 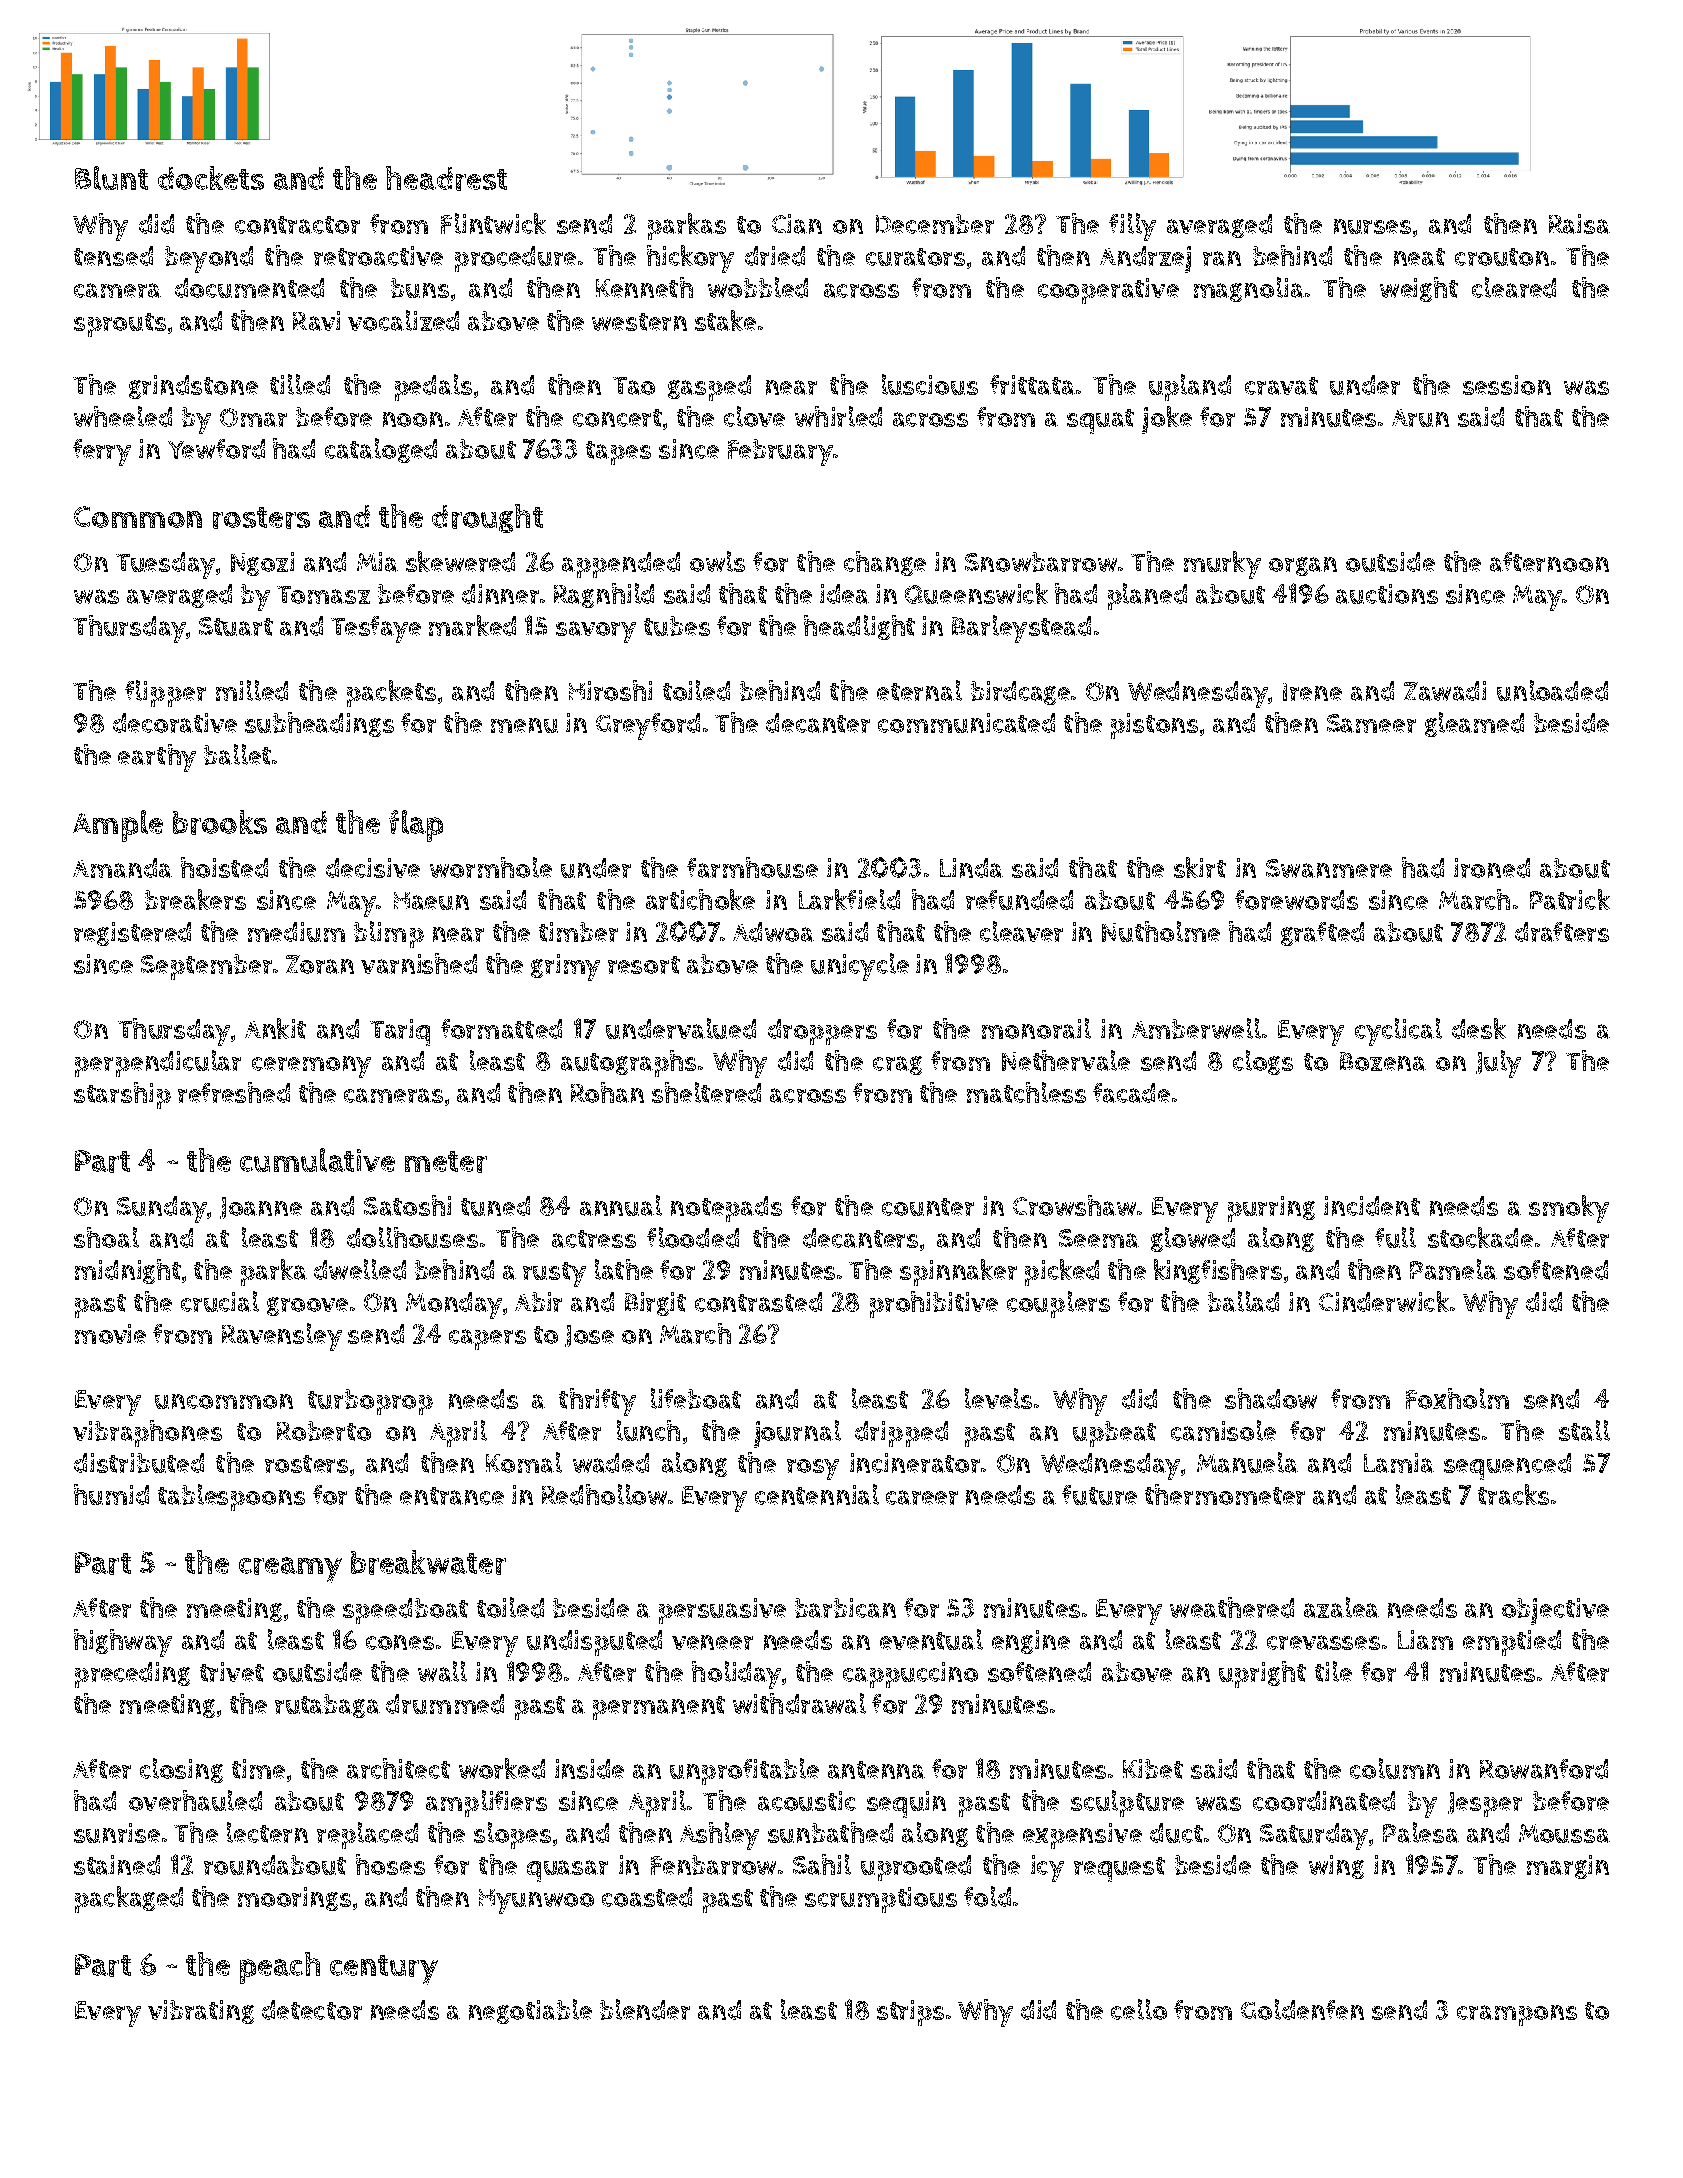 What do you see at coordinates (431, 901) in the screenshot?
I see `Haeun` at bounding box center [431, 901].
